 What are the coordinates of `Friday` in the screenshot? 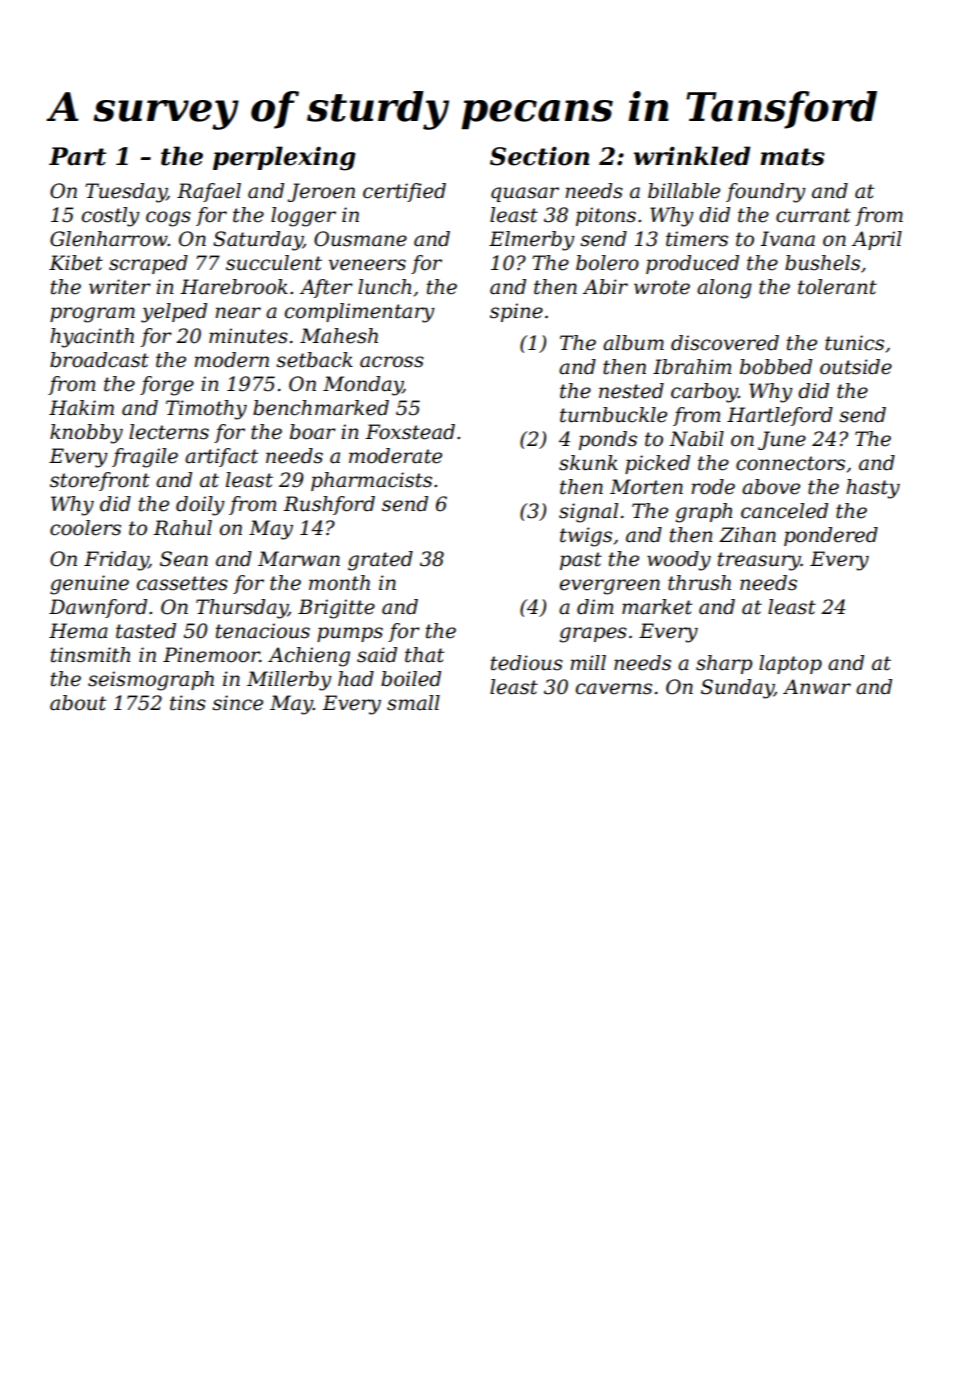 It's located at (116, 561).
